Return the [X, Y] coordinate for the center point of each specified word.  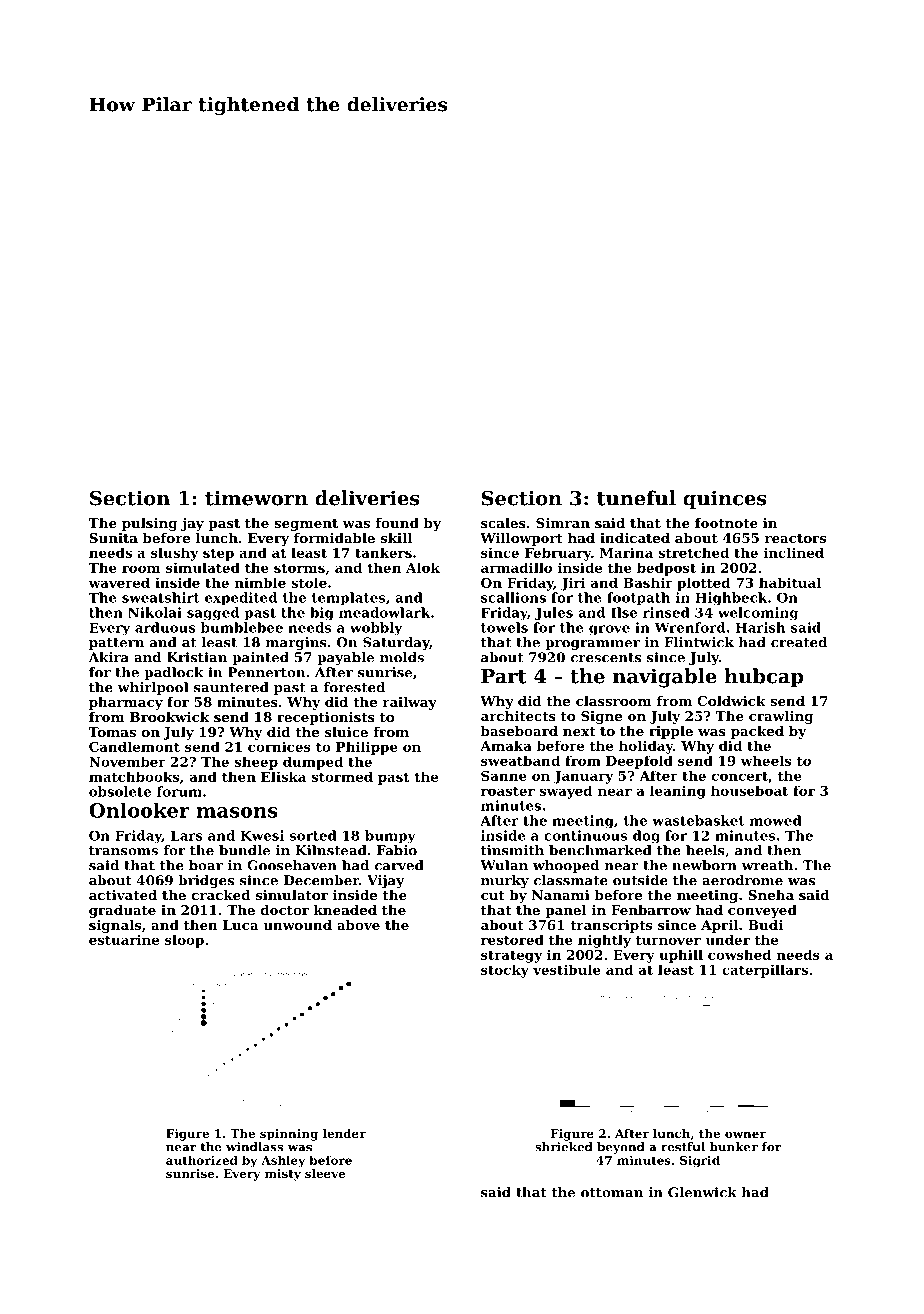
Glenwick [702, 1192]
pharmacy [126, 703]
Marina [626, 552]
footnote [726, 523]
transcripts [611, 926]
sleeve [325, 1173]
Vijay [386, 881]
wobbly [376, 628]
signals [115, 926]
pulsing [149, 524]
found [397, 523]
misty [283, 1175]
